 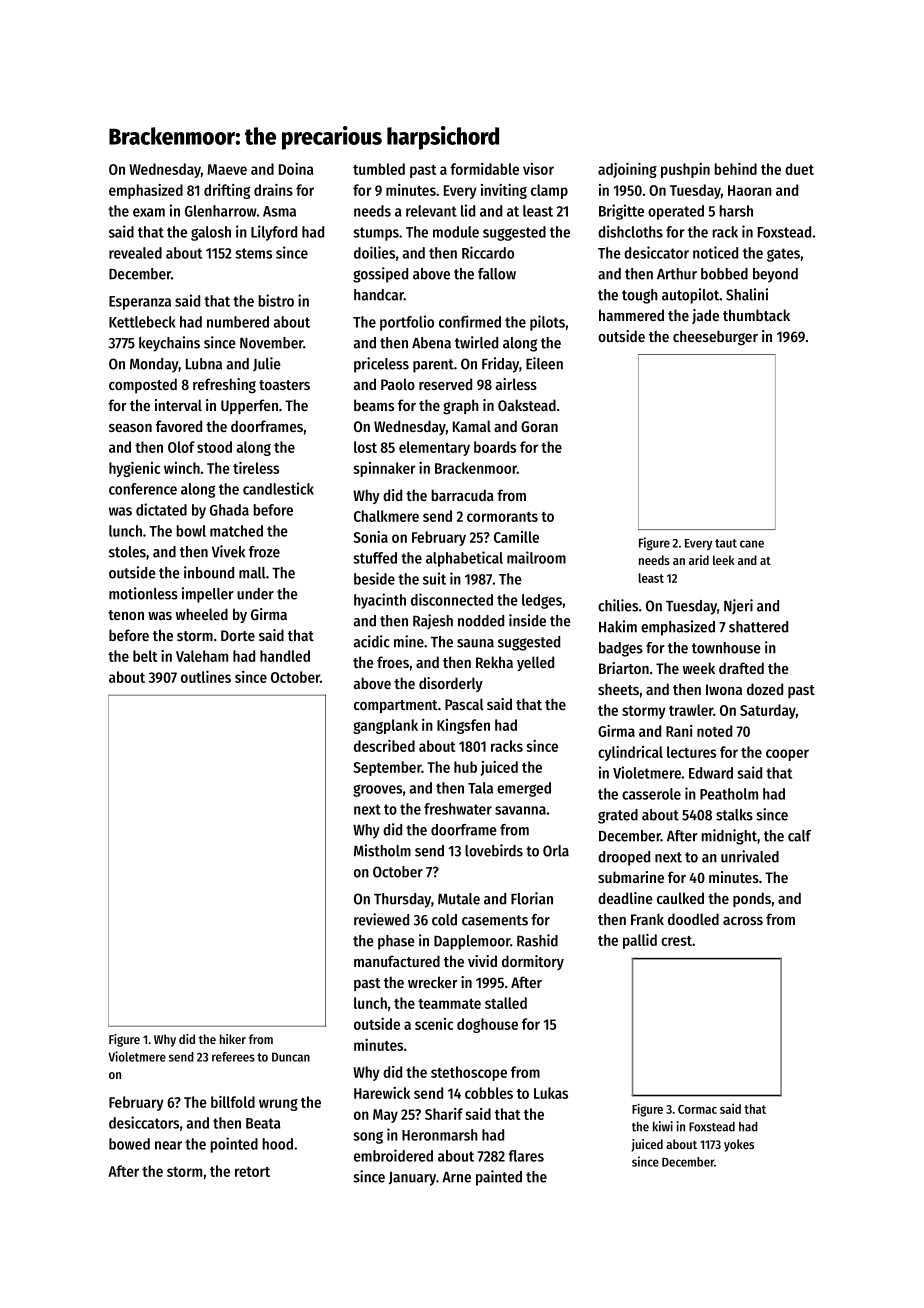 I want to click on unrivaled, so click(x=750, y=856).
